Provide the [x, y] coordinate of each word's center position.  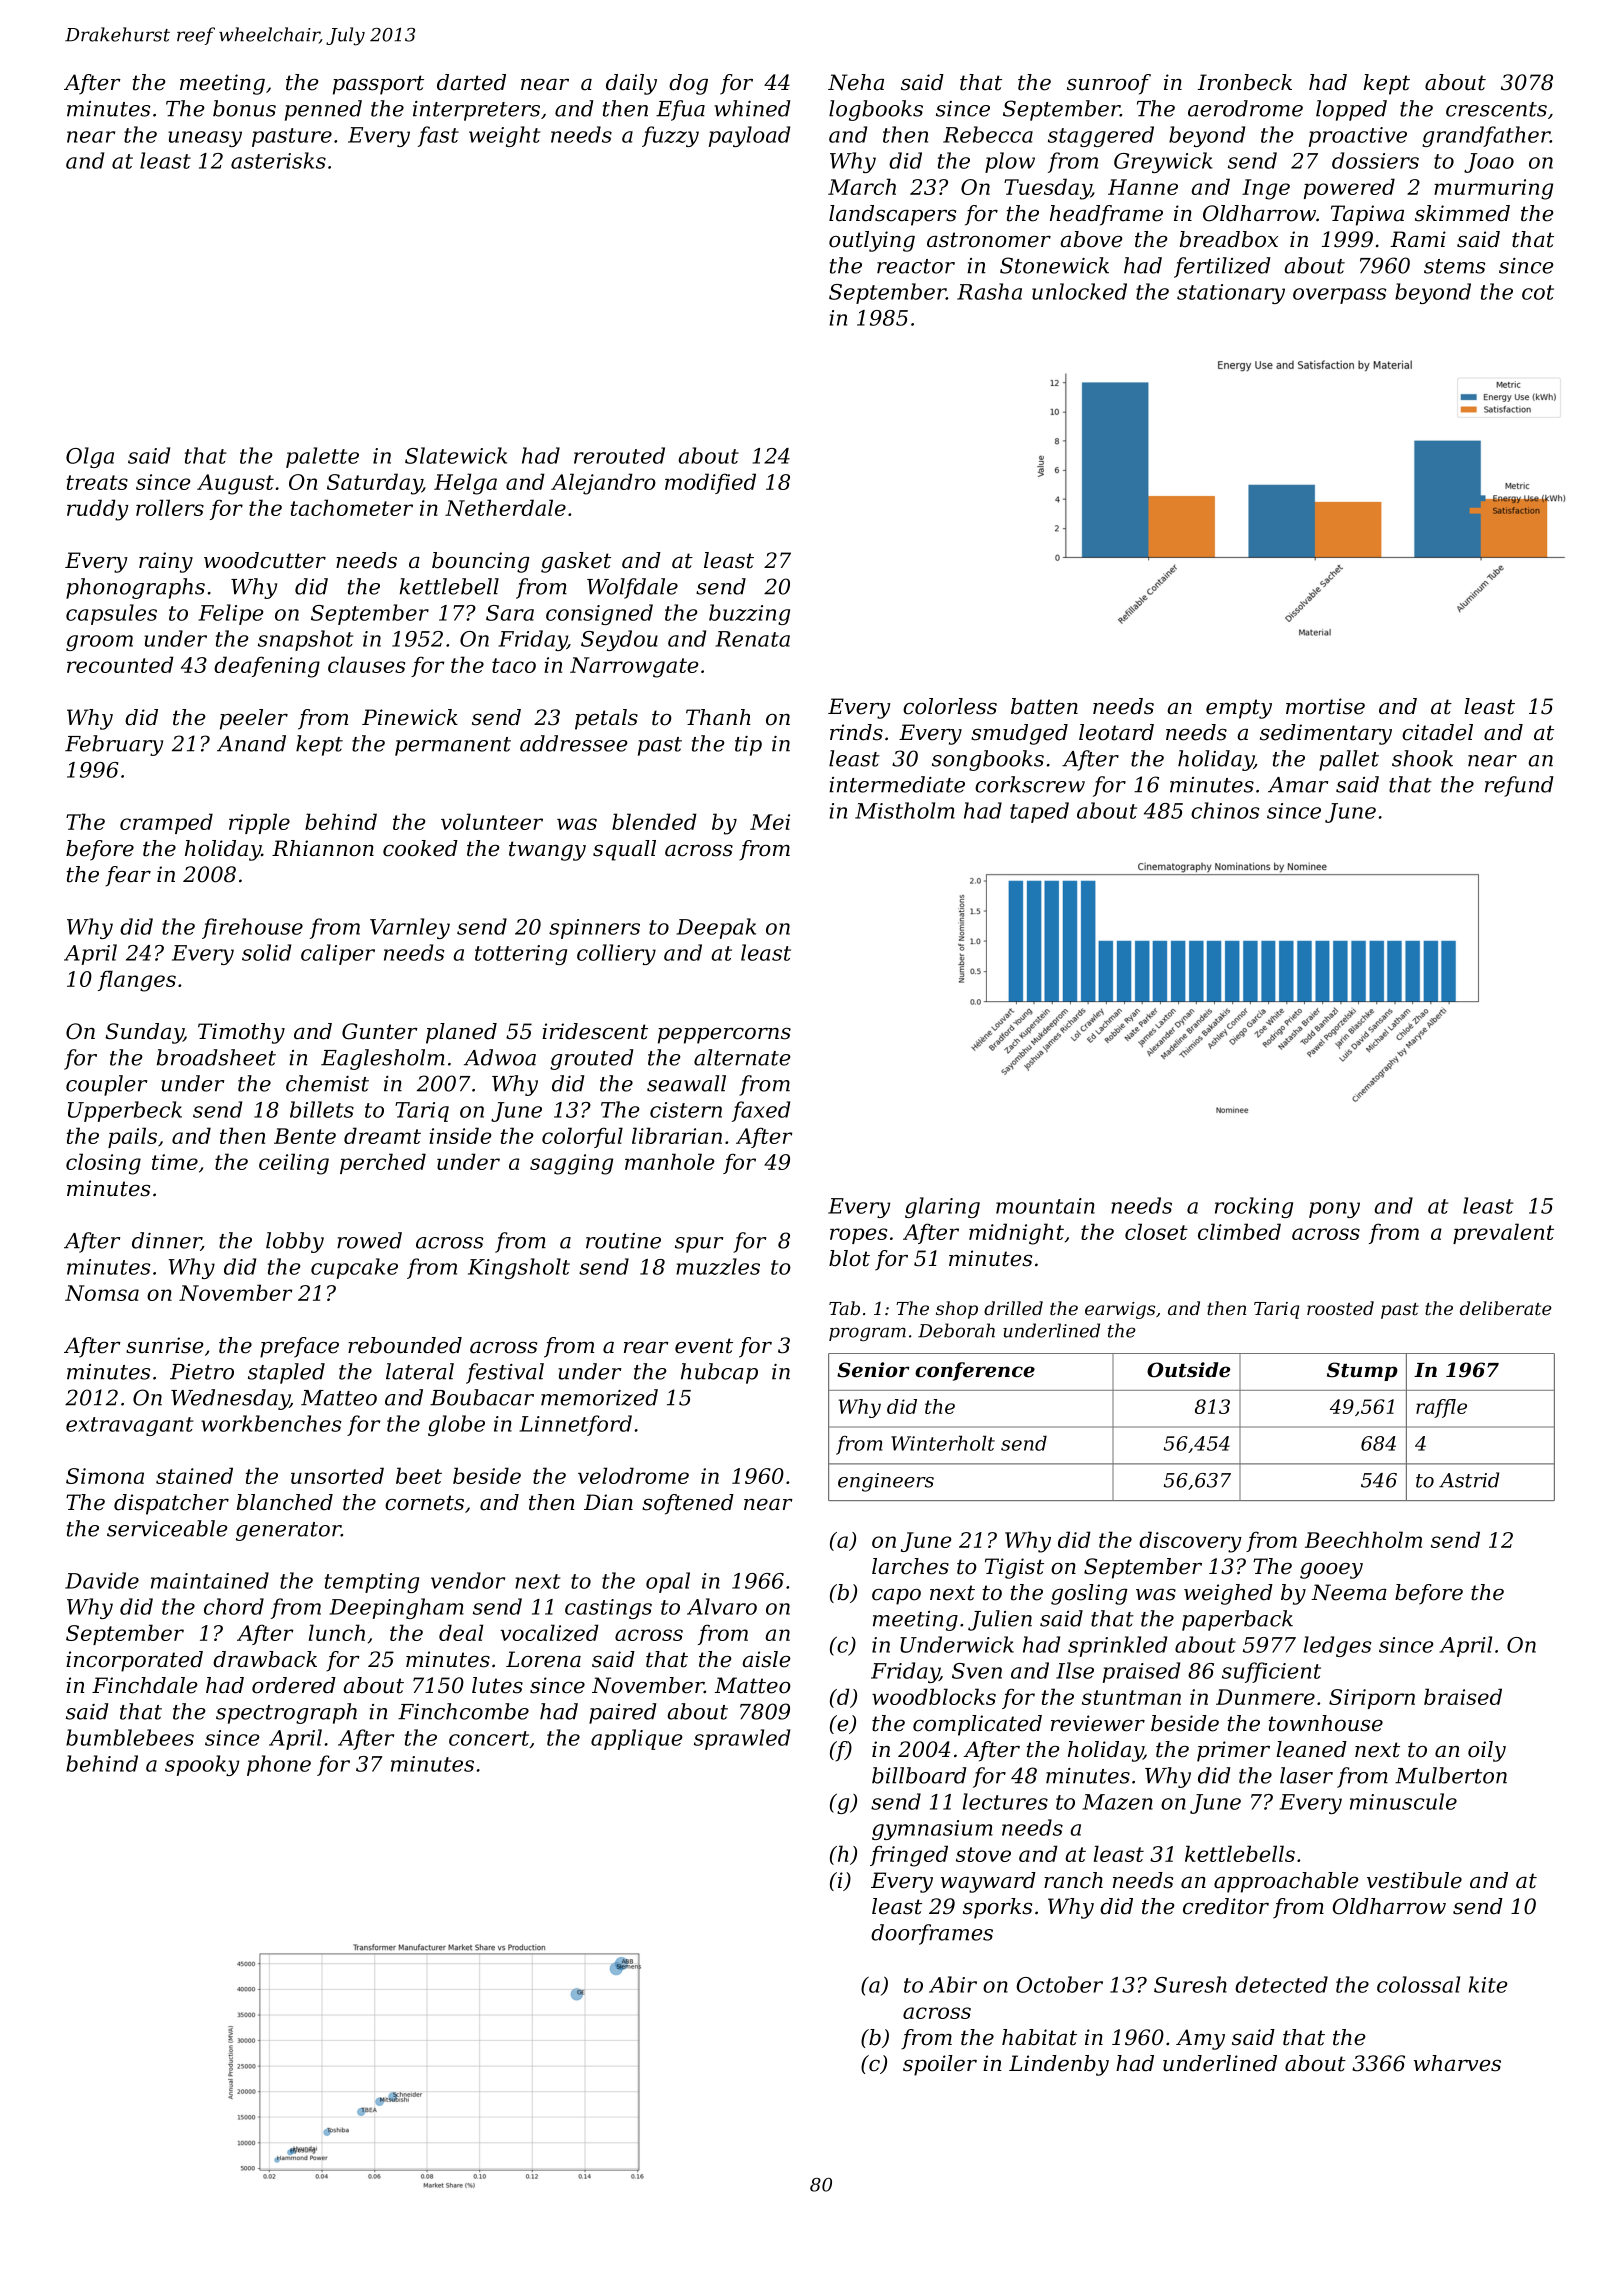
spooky [202, 1765]
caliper [338, 954]
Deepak [716, 928]
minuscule [1403, 1801]
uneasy [205, 139]
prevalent [1503, 1233]
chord [234, 1606]
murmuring [1493, 189]
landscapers [892, 215]
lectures [1005, 1801]
